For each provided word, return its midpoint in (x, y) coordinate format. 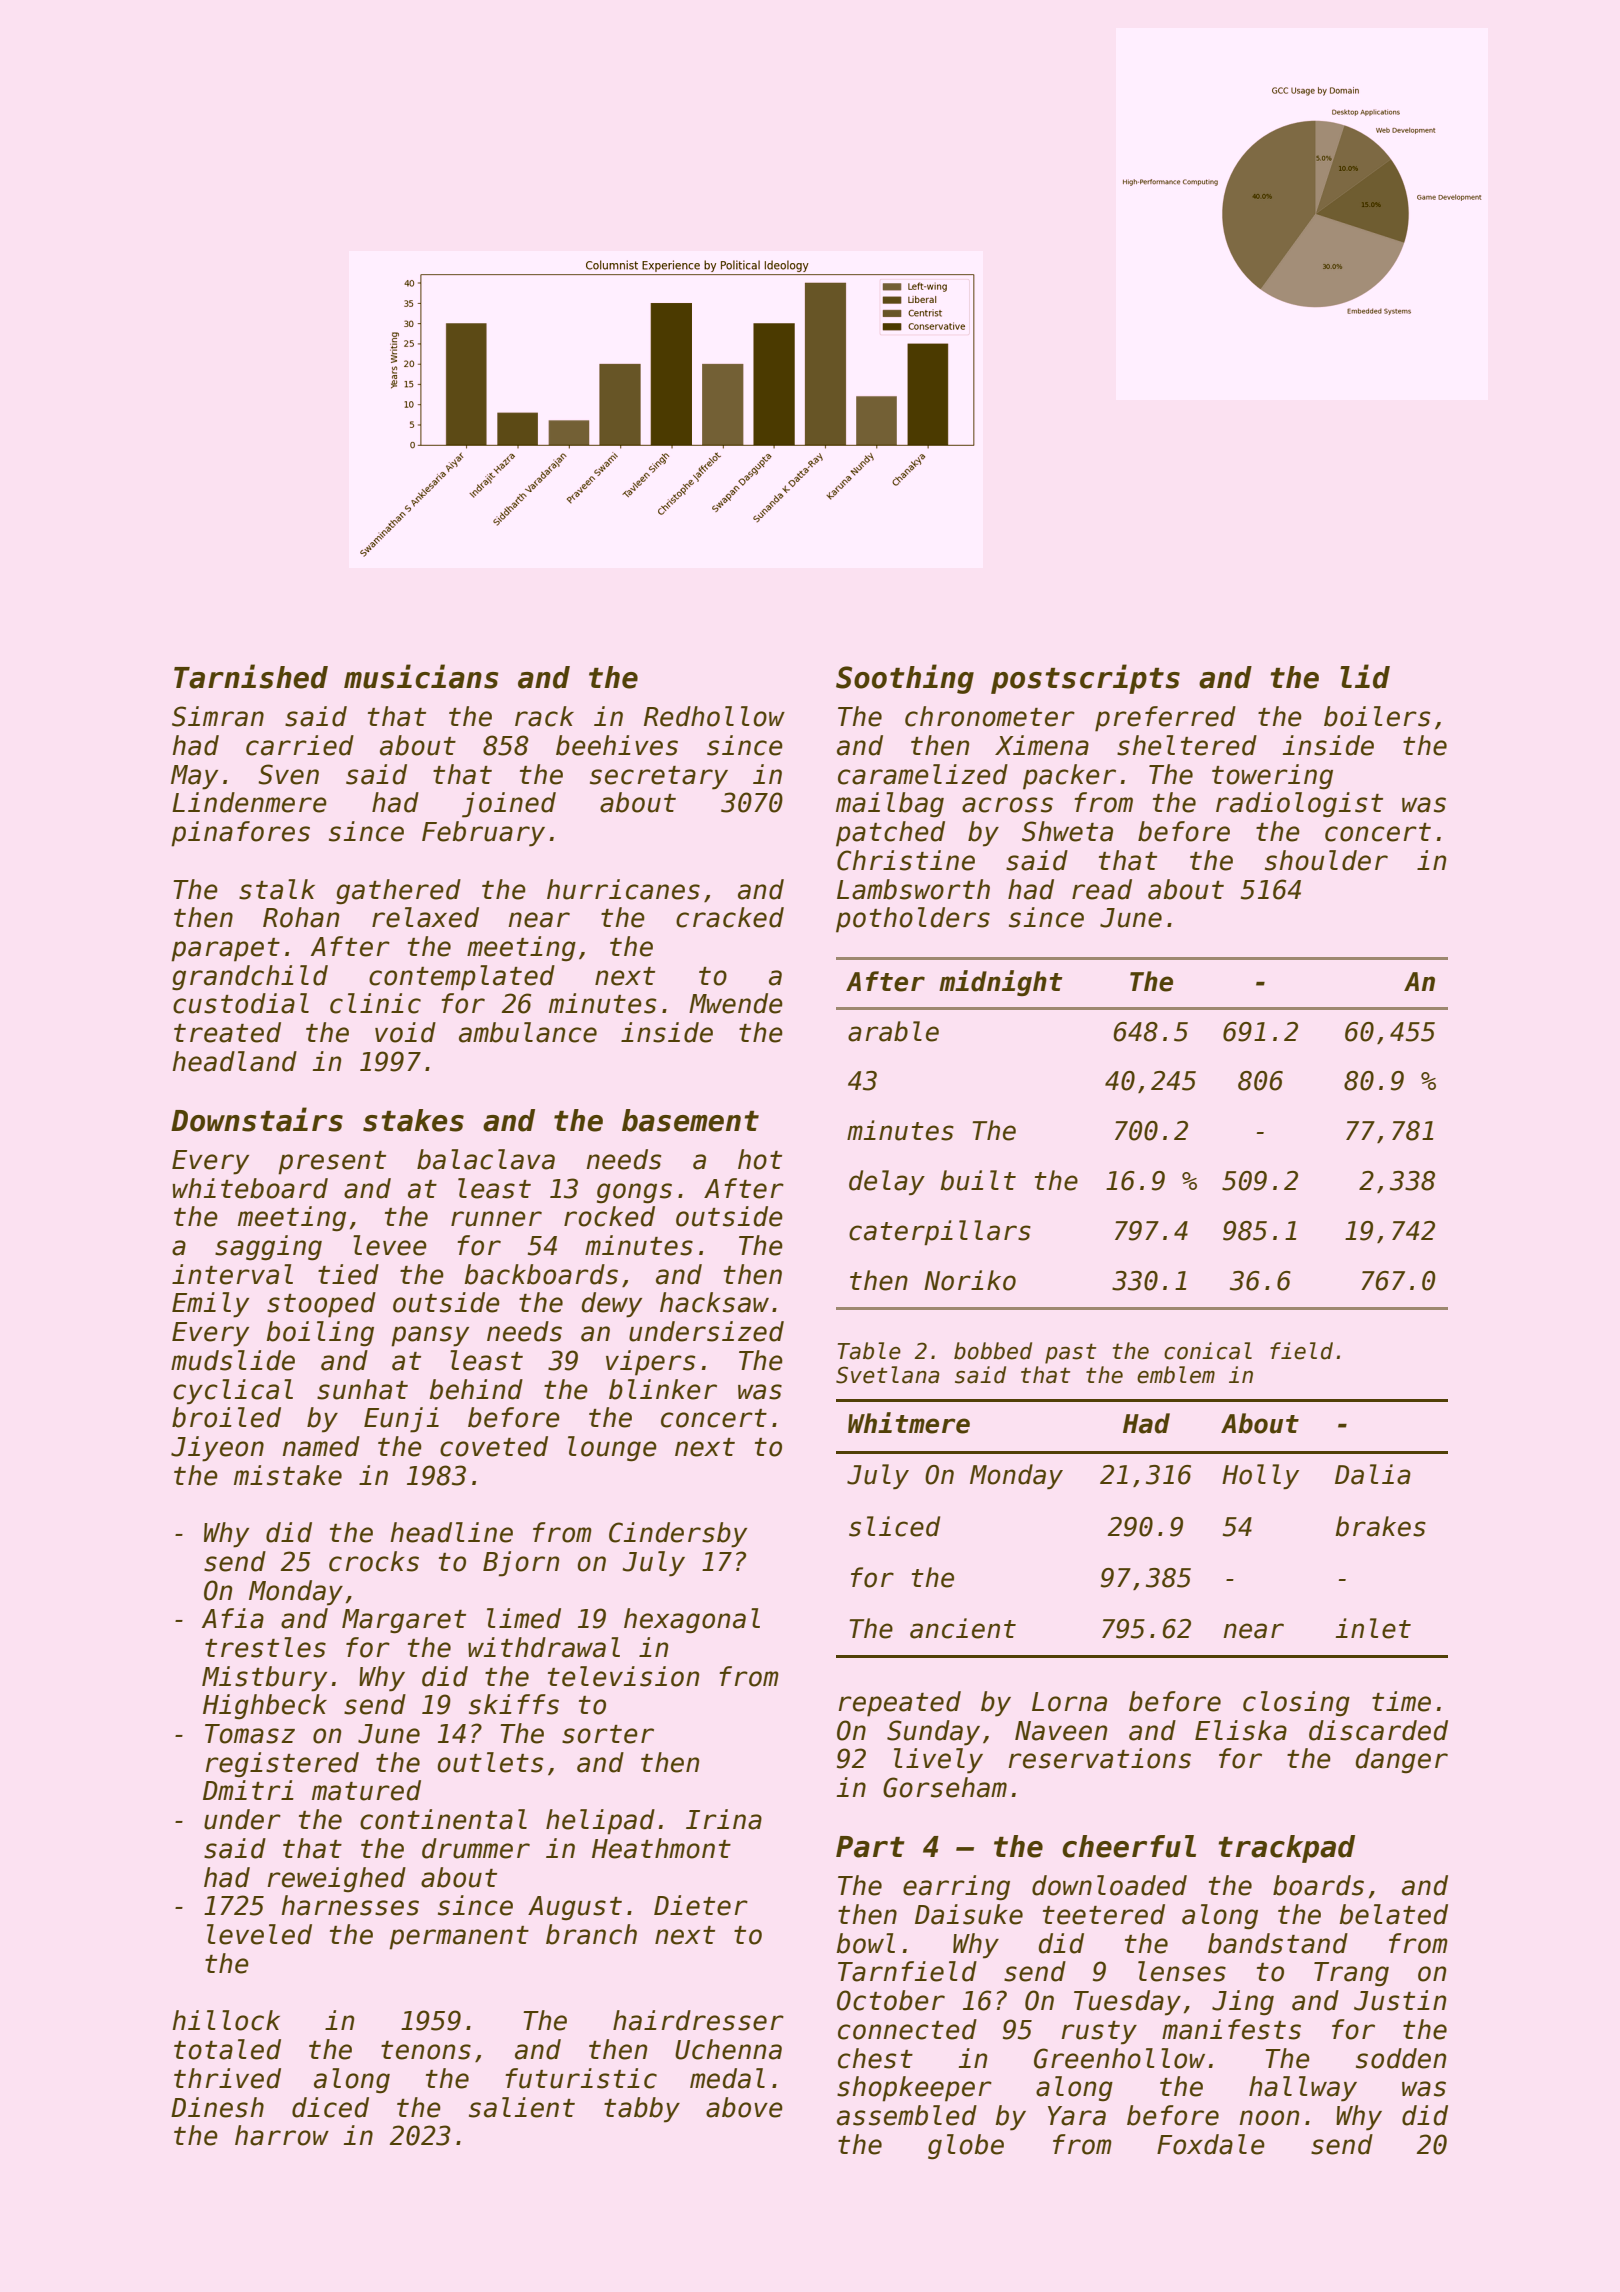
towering (1272, 777)
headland (234, 1061)
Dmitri (248, 1790)
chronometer (990, 716)
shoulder (1326, 860)
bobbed (993, 1351)
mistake (288, 1475)
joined (509, 805)
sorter (608, 1734)
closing (1296, 1704)
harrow (282, 2135)
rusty (1099, 2033)
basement (690, 1120)
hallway (1303, 2089)
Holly (1260, 1476)
